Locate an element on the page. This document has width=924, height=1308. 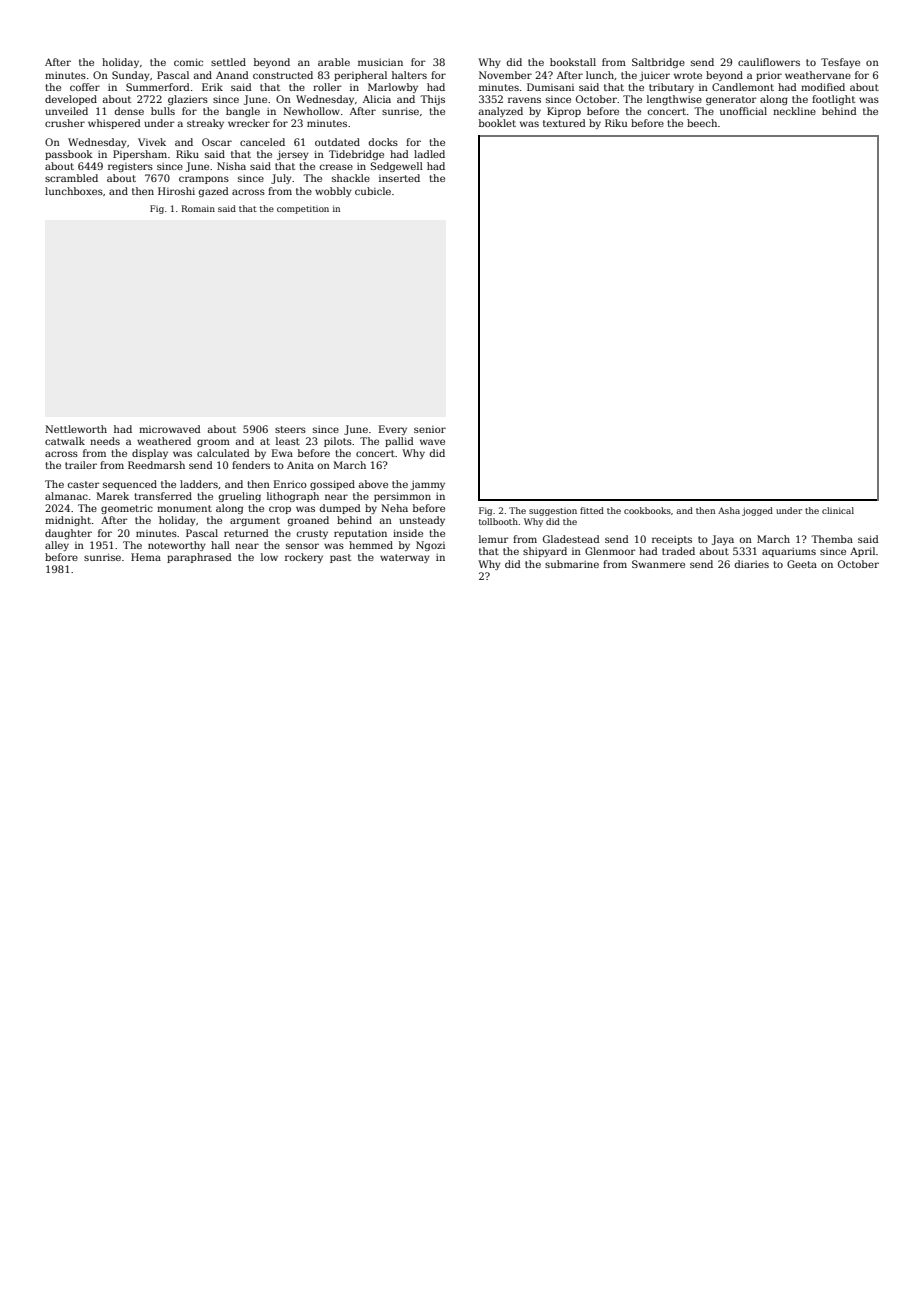
inserted is located at coordinates (399, 178).
